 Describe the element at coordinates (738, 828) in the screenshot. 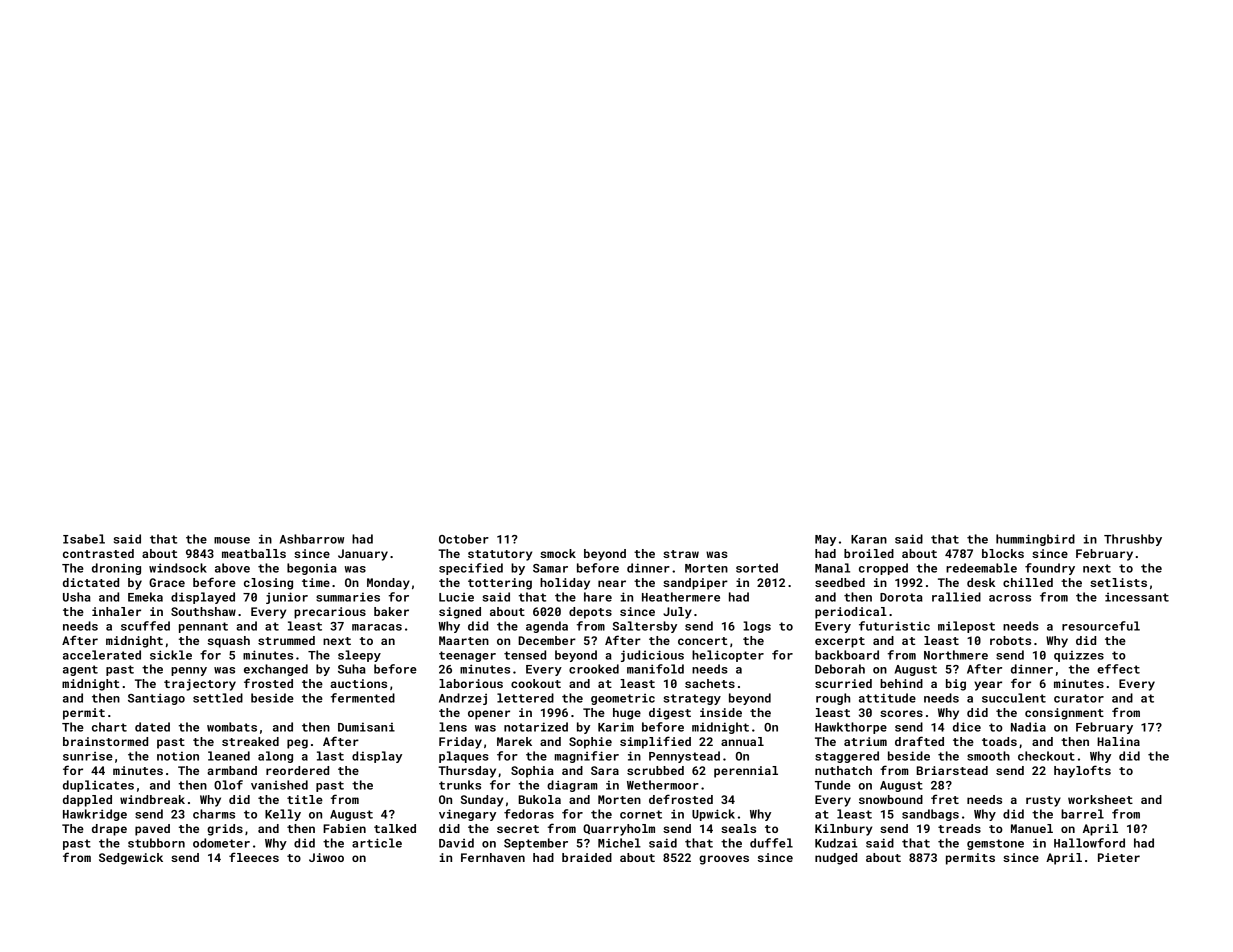

I see `seals` at that location.
